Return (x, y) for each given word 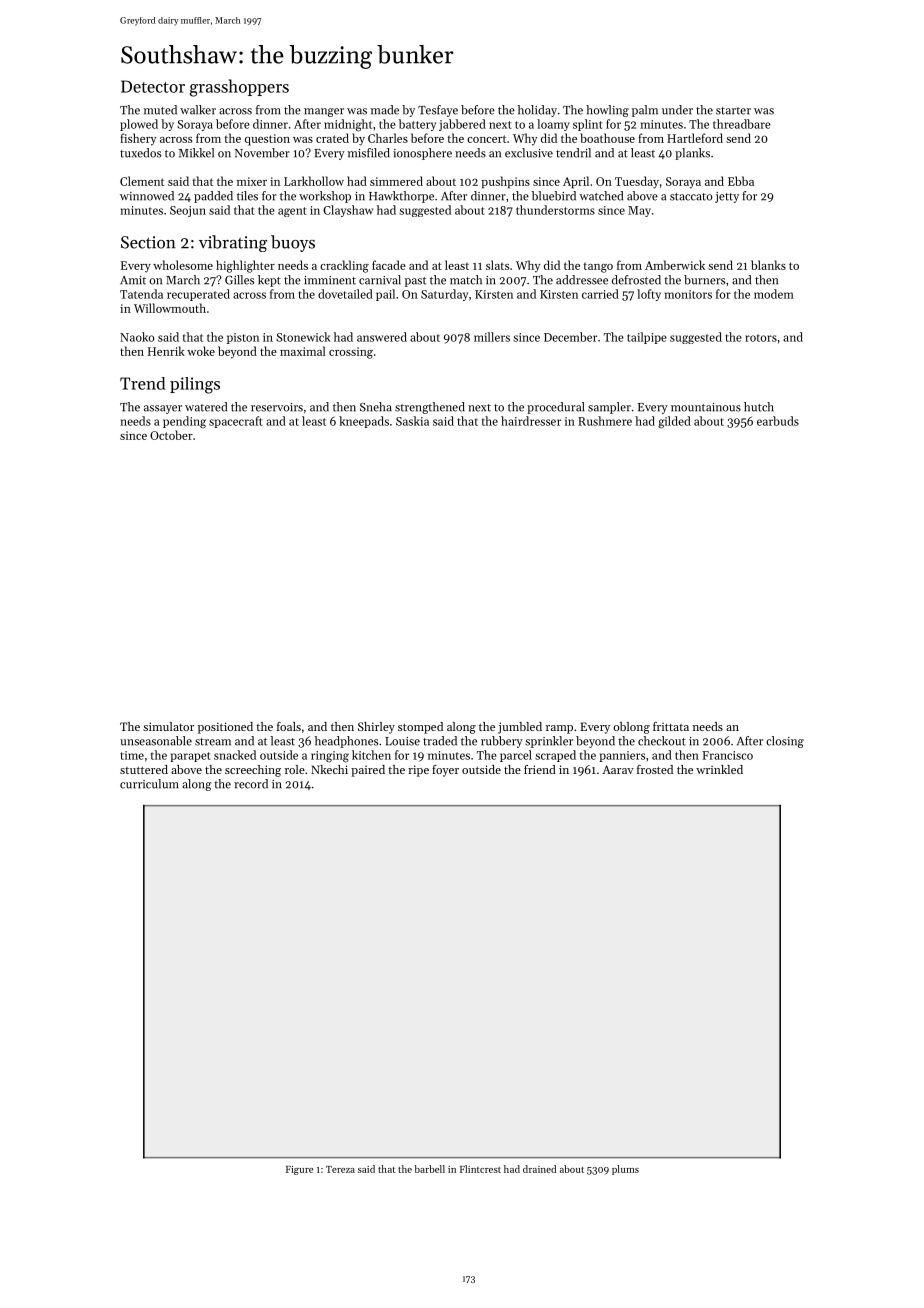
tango (598, 267)
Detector (153, 86)
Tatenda (141, 294)
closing (785, 742)
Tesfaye (438, 111)
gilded (674, 422)
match (466, 280)
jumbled (520, 728)
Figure (299, 1170)
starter (733, 111)
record (251, 784)
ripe (418, 771)
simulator (168, 726)
